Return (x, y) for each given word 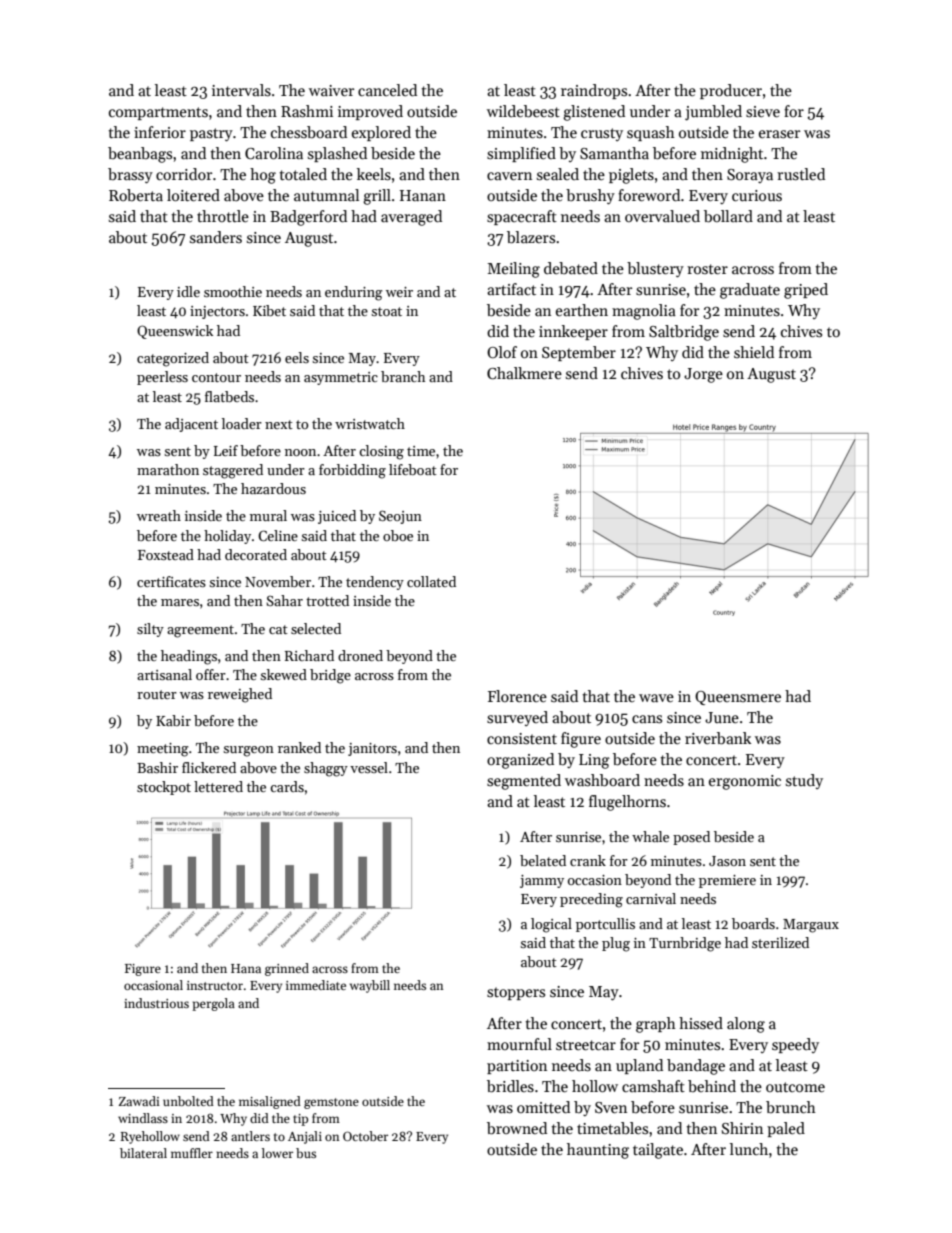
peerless (162, 378)
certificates (171, 581)
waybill (370, 986)
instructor (215, 985)
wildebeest (523, 111)
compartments (158, 113)
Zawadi (139, 1101)
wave (656, 698)
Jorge (703, 375)
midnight (732, 155)
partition (517, 1067)
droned (360, 655)
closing (381, 452)
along (746, 1025)
